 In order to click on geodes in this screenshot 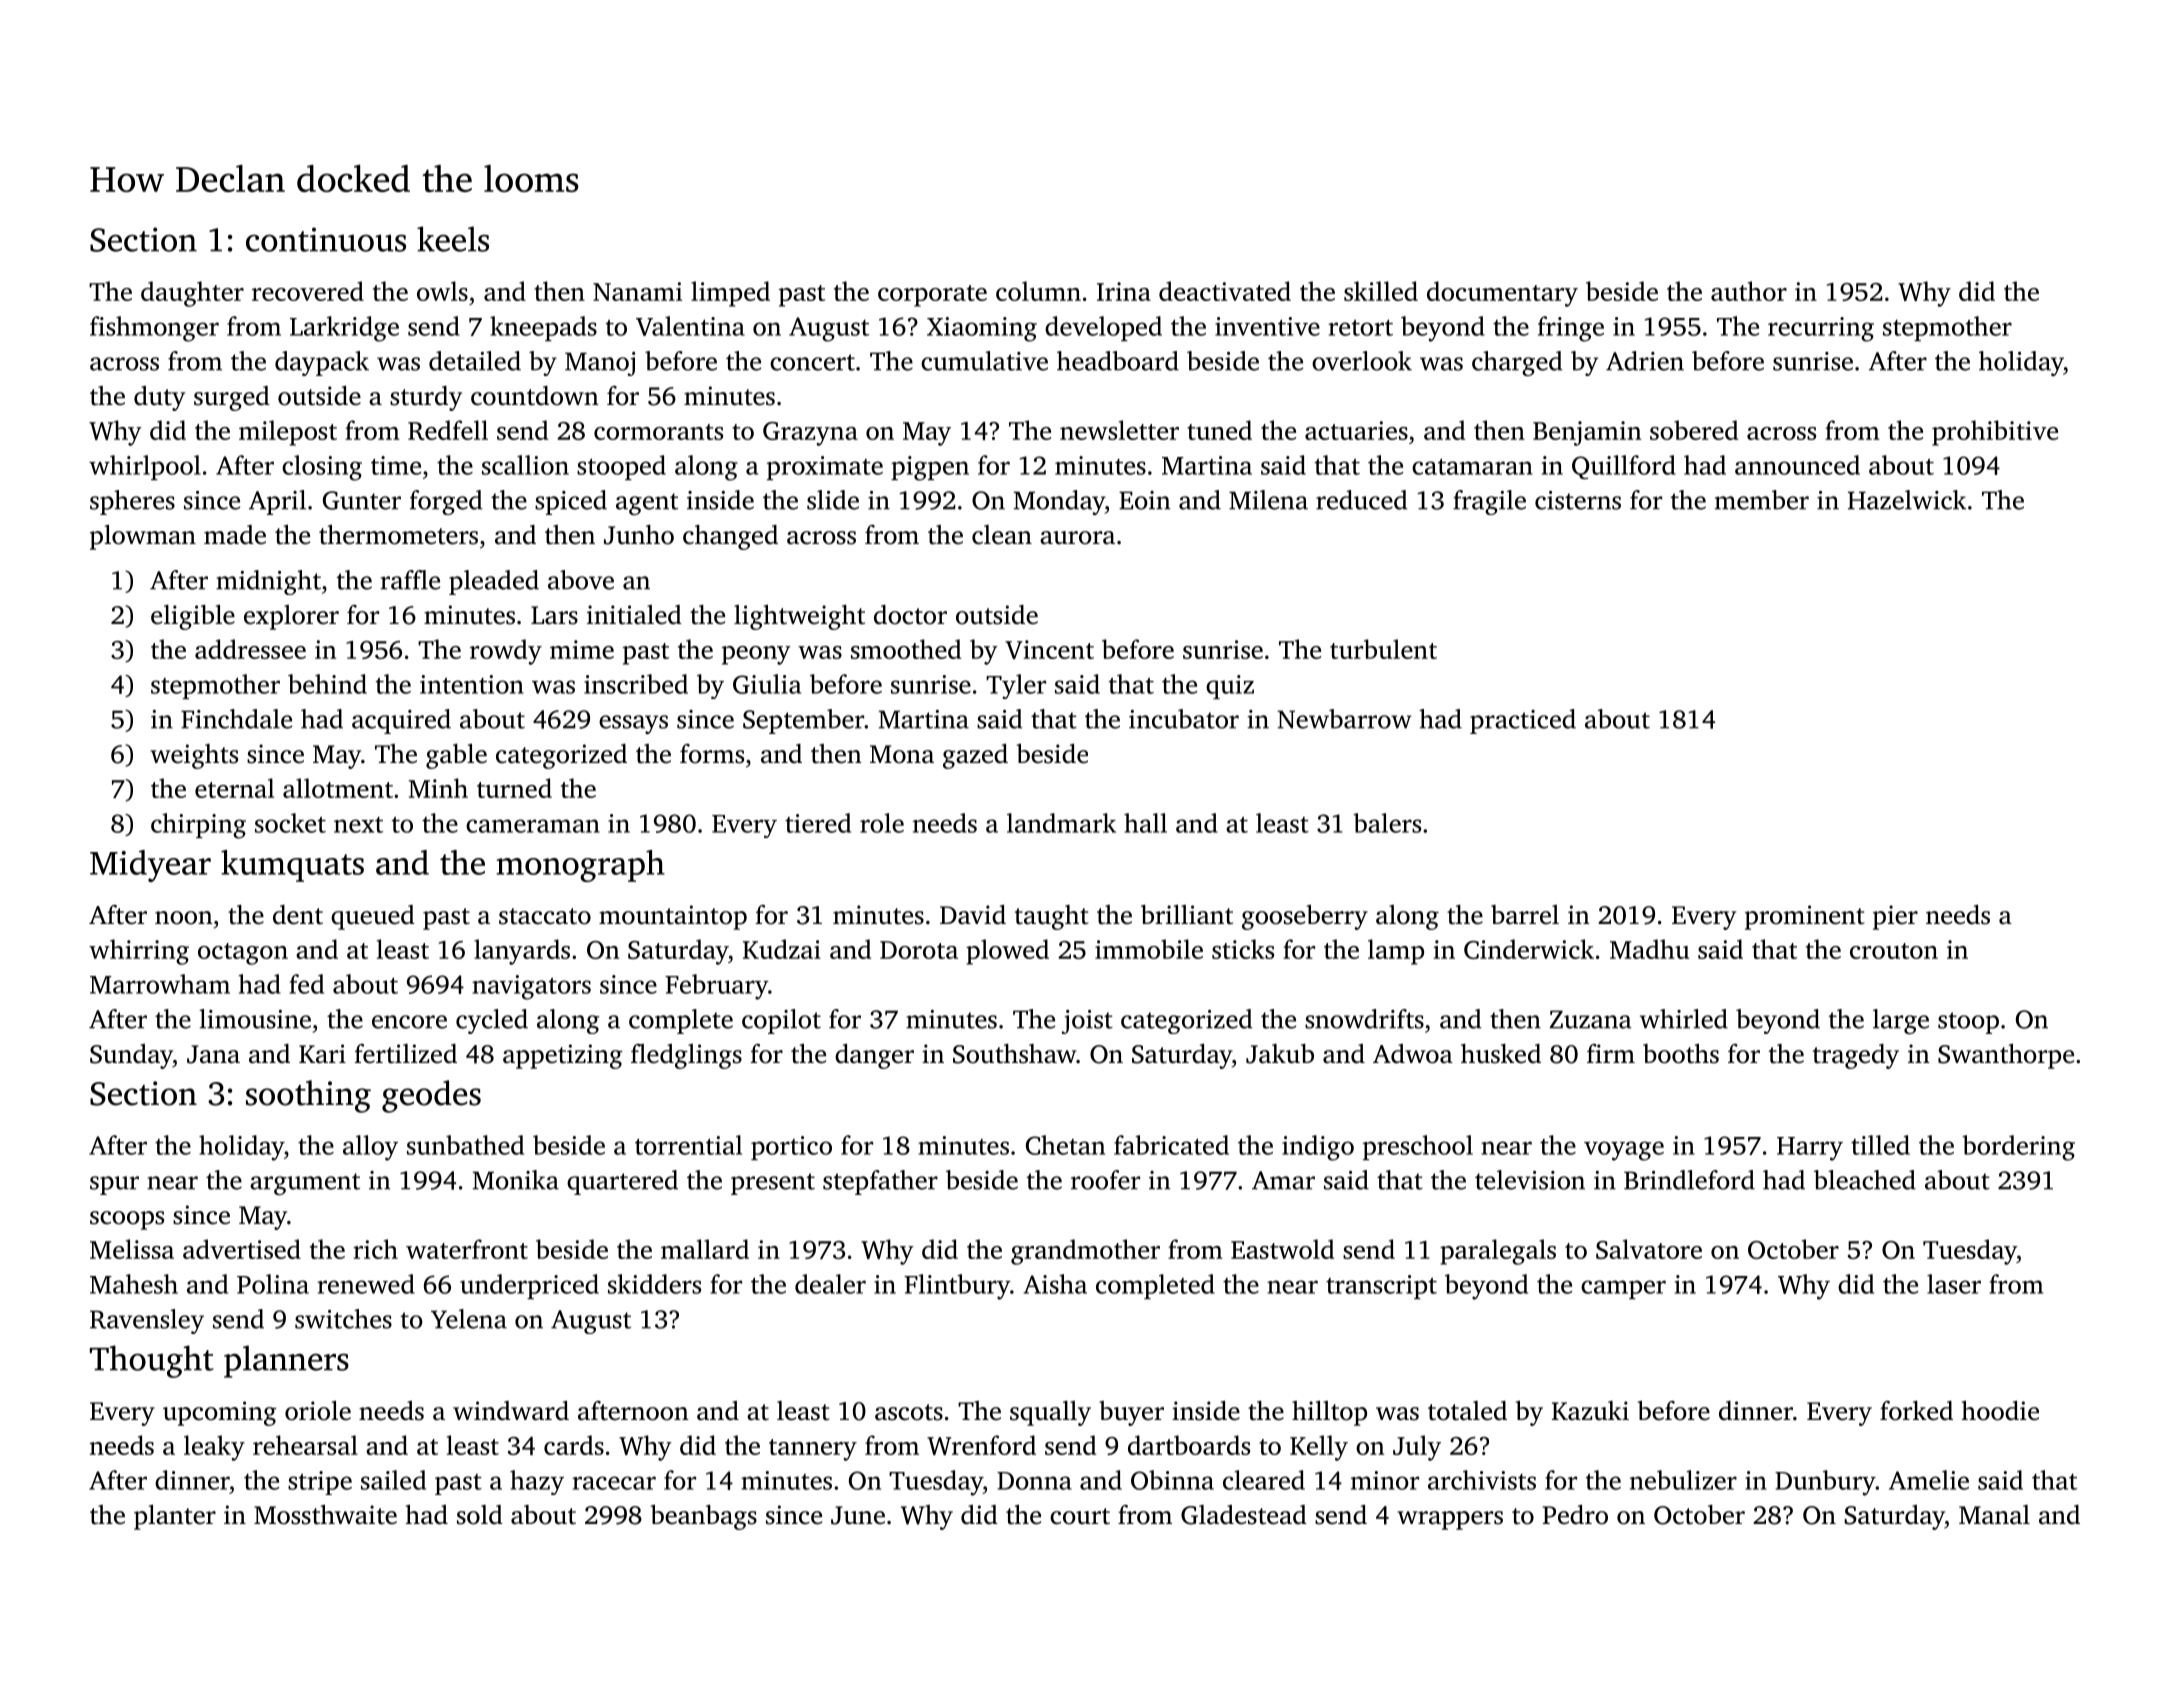, I will do `click(431, 1096)`.
